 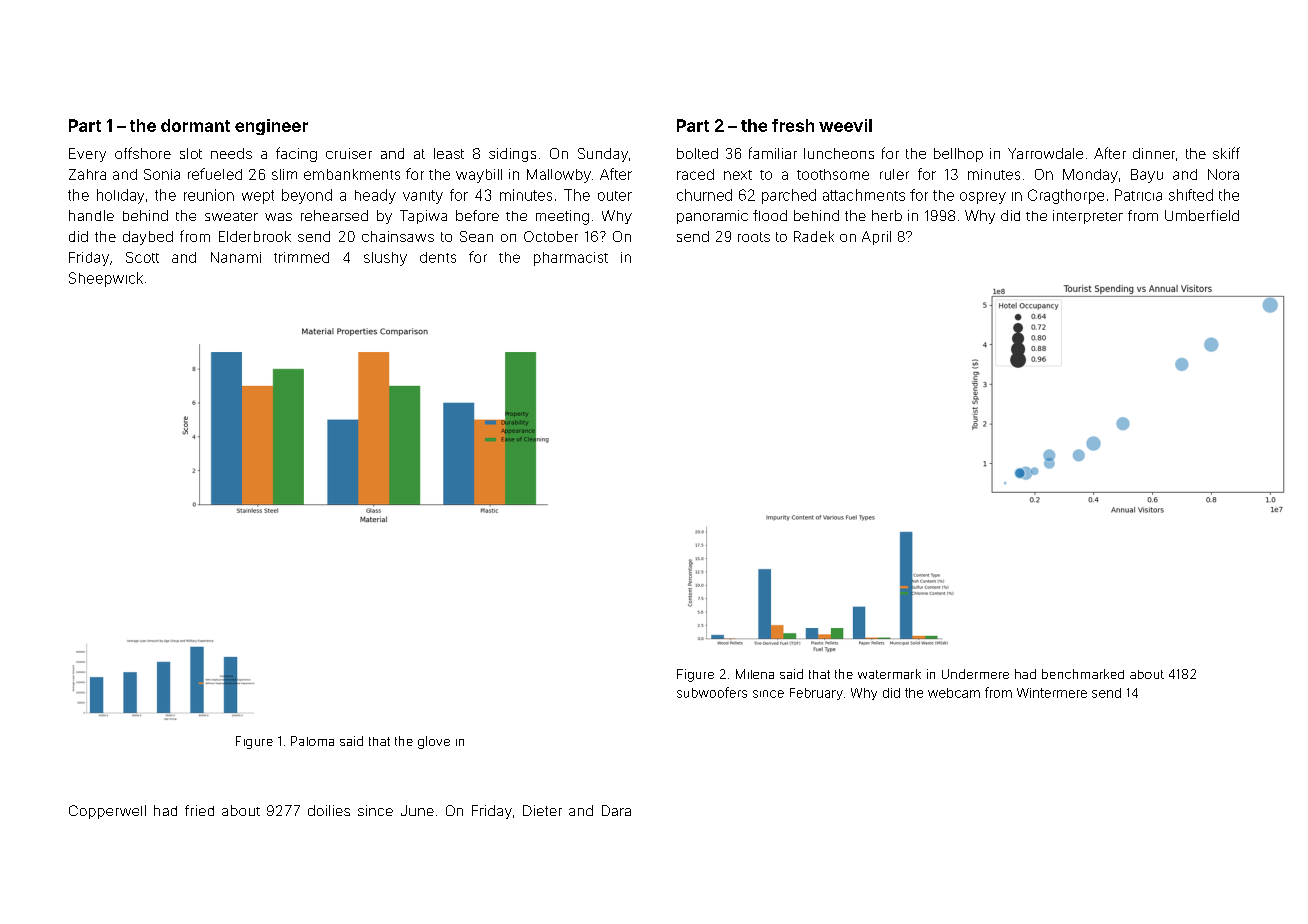 I want to click on Copperwell, so click(x=107, y=812).
